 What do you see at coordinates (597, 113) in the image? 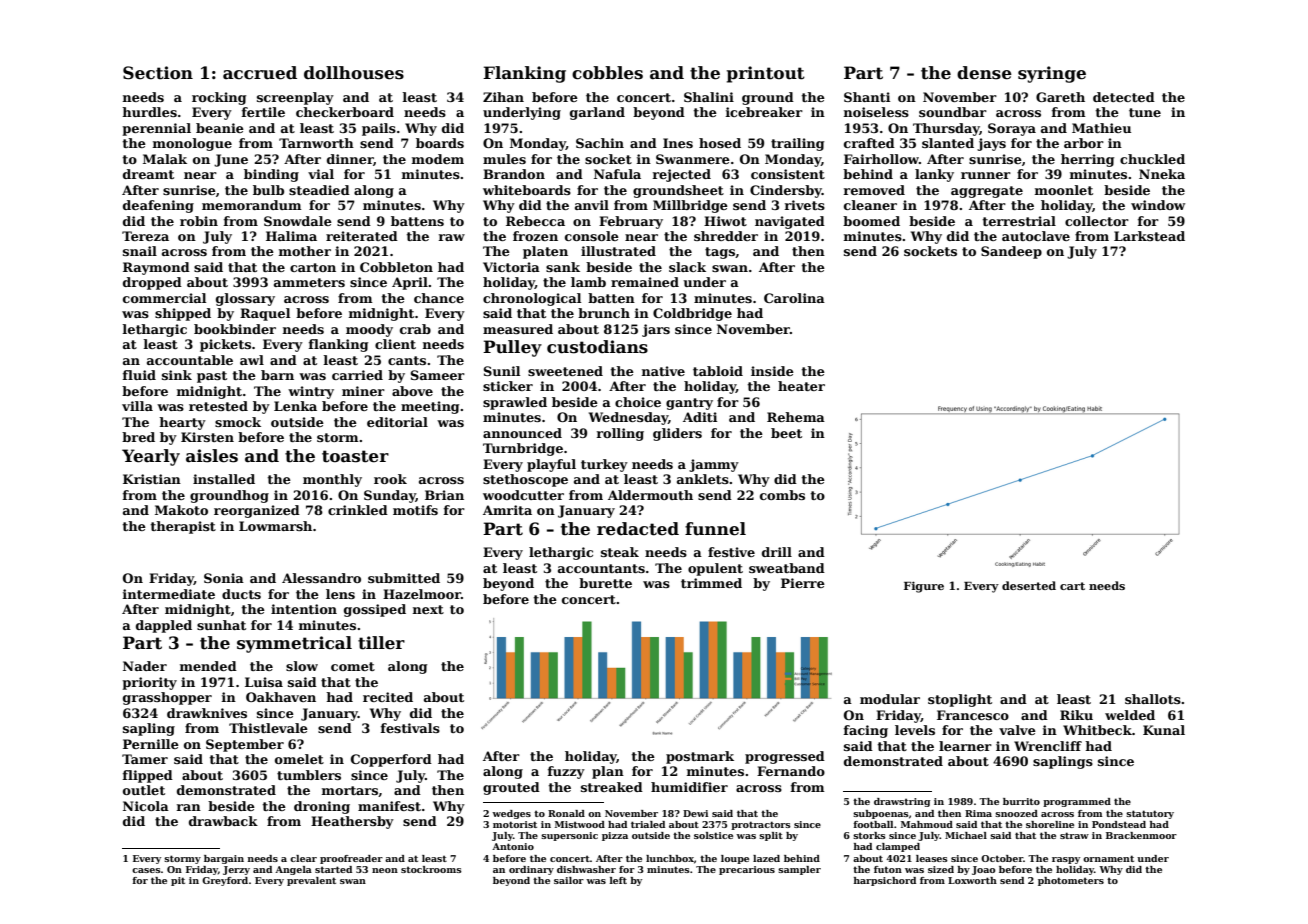
I see `garland` at bounding box center [597, 113].
